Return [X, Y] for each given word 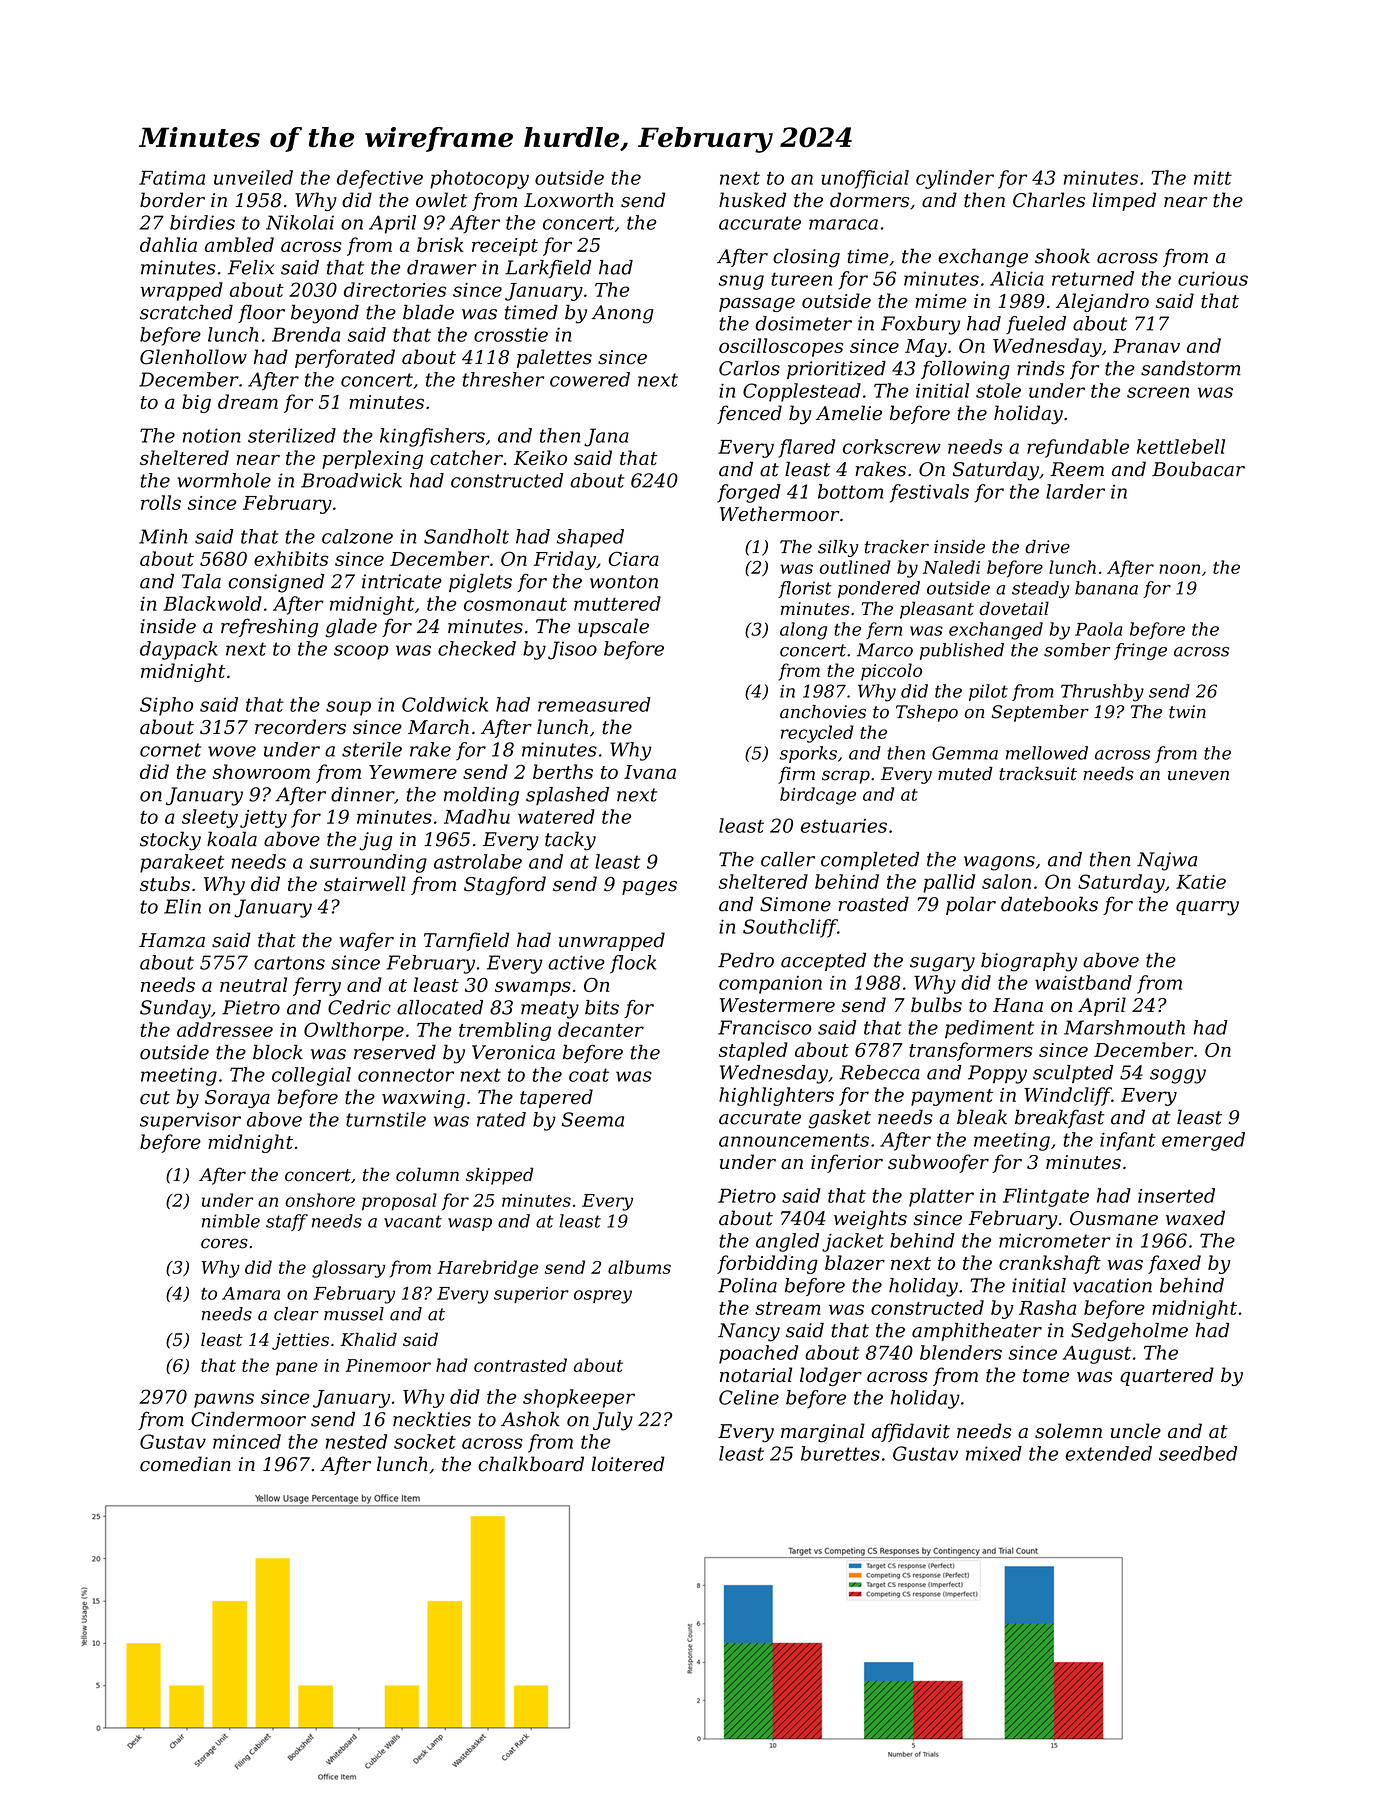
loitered [628, 1464]
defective [380, 179]
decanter [601, 1029]
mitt [1213, 178]
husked [752, 200]
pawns [224, 1400]
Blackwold [212, 603]
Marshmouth [1124, 1027]
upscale [613, 627]
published [962, 651]
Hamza [172, 940]
